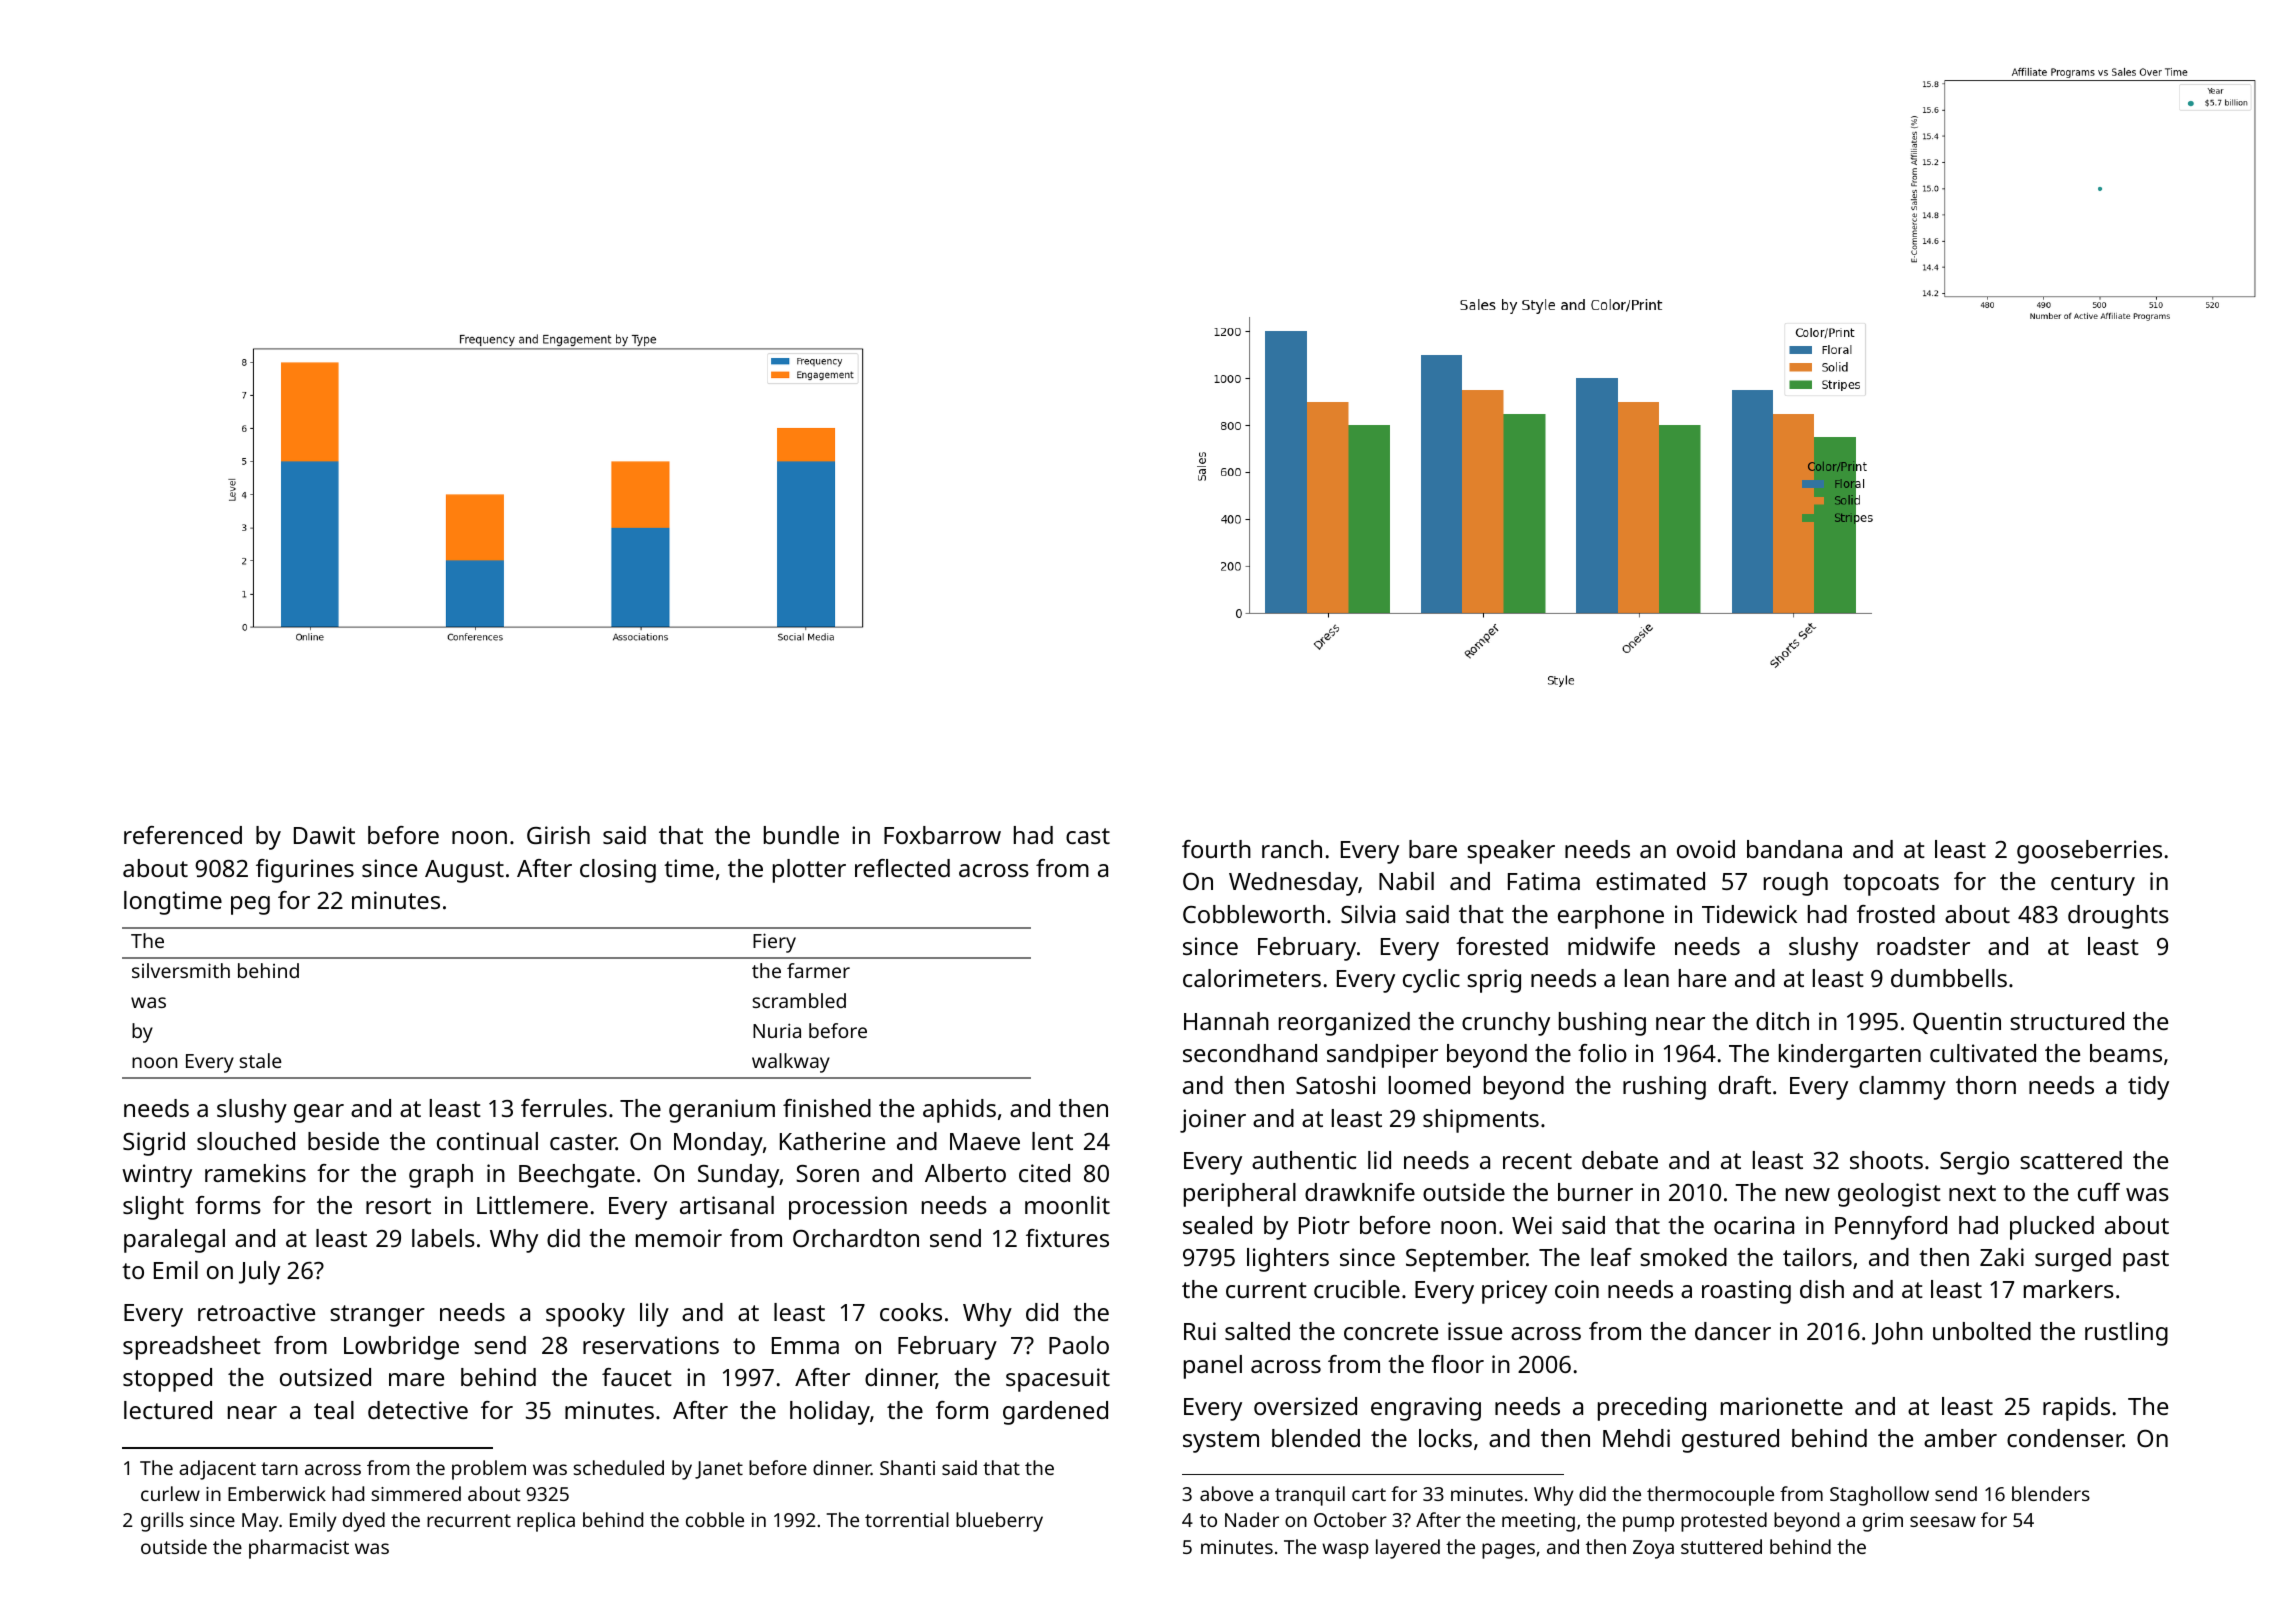 Image resolution: width=2292 pixels, height=1620 pixels. Describe the element at coordinates (1972, 1193) in the image. I see `next` at that location.
